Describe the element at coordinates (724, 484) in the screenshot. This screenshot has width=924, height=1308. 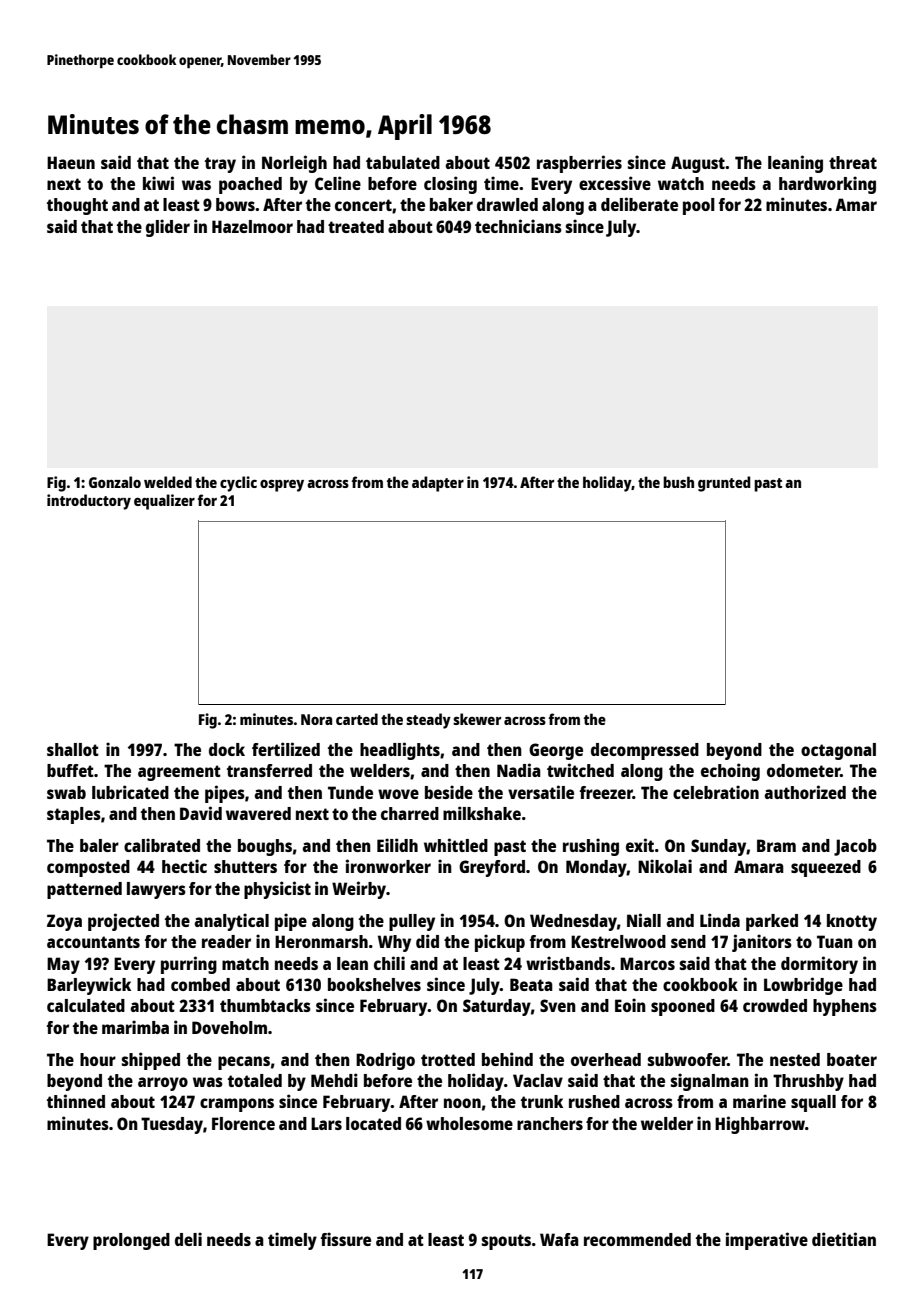
I see `grunted` at that location.
